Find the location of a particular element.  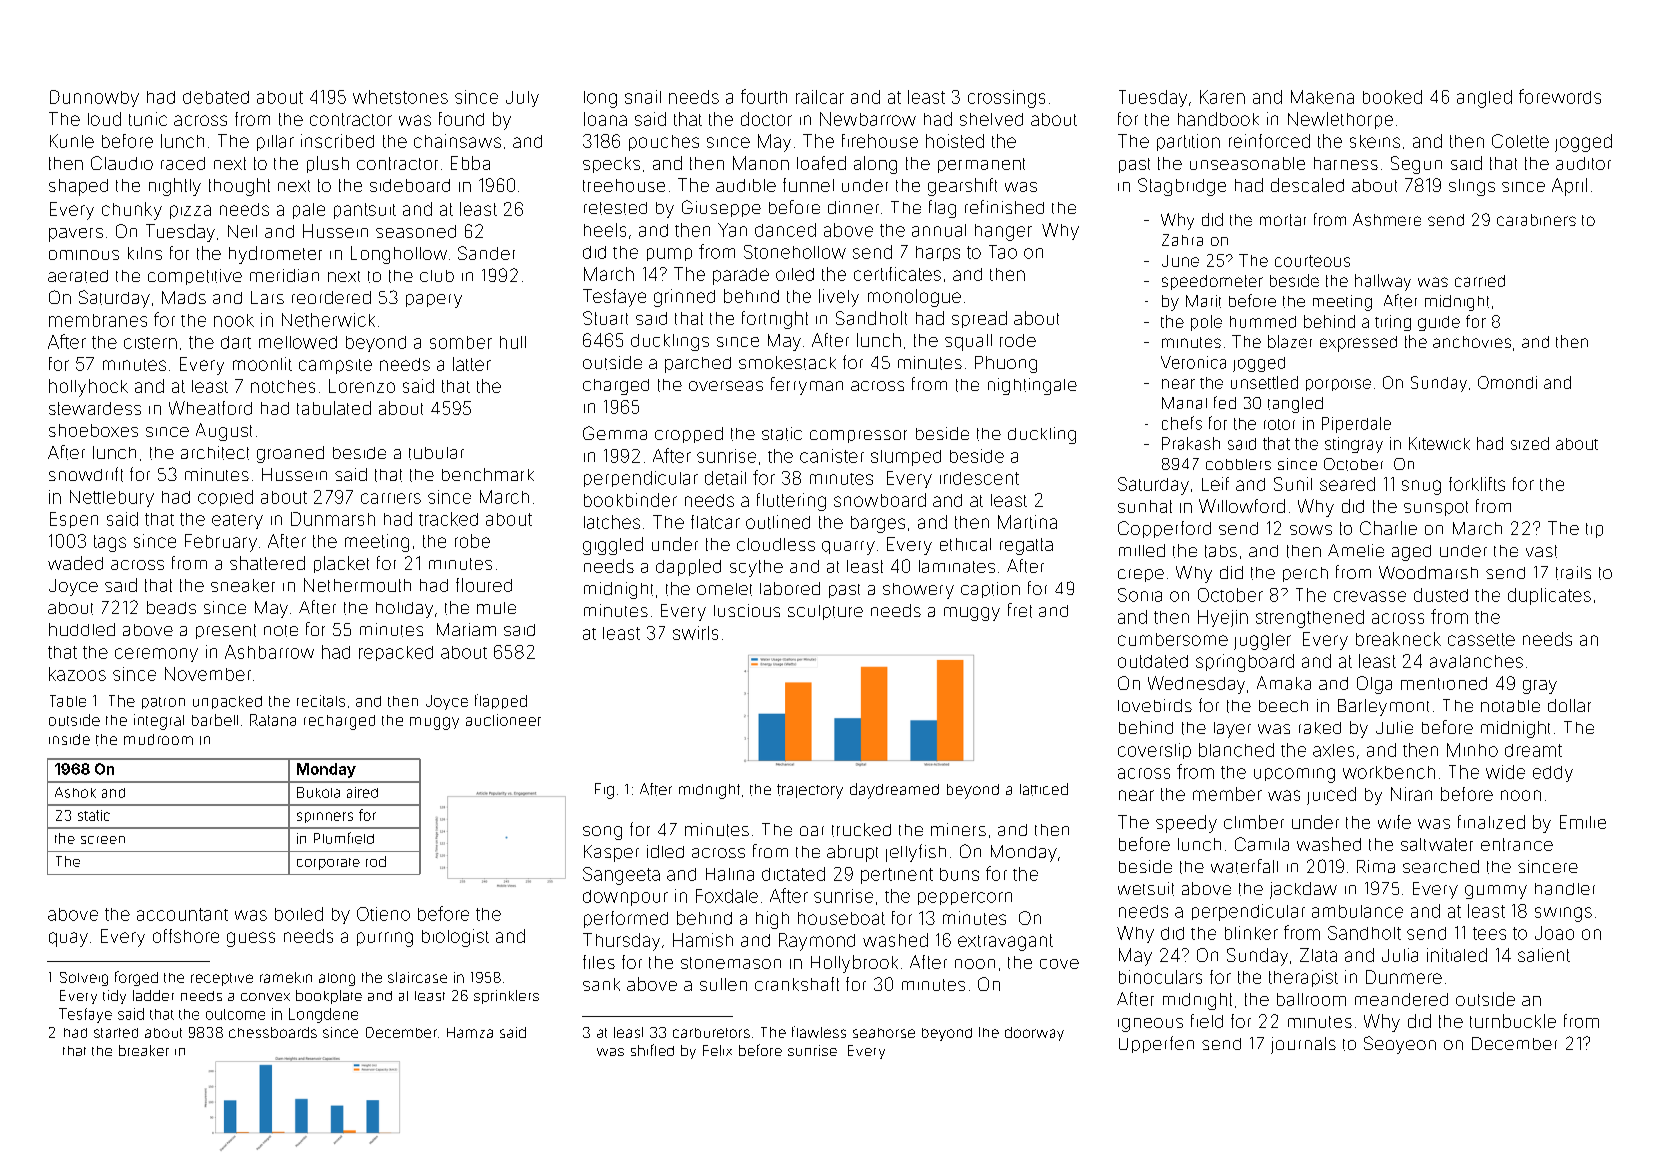

convex is located at coordinates (265, 997).
